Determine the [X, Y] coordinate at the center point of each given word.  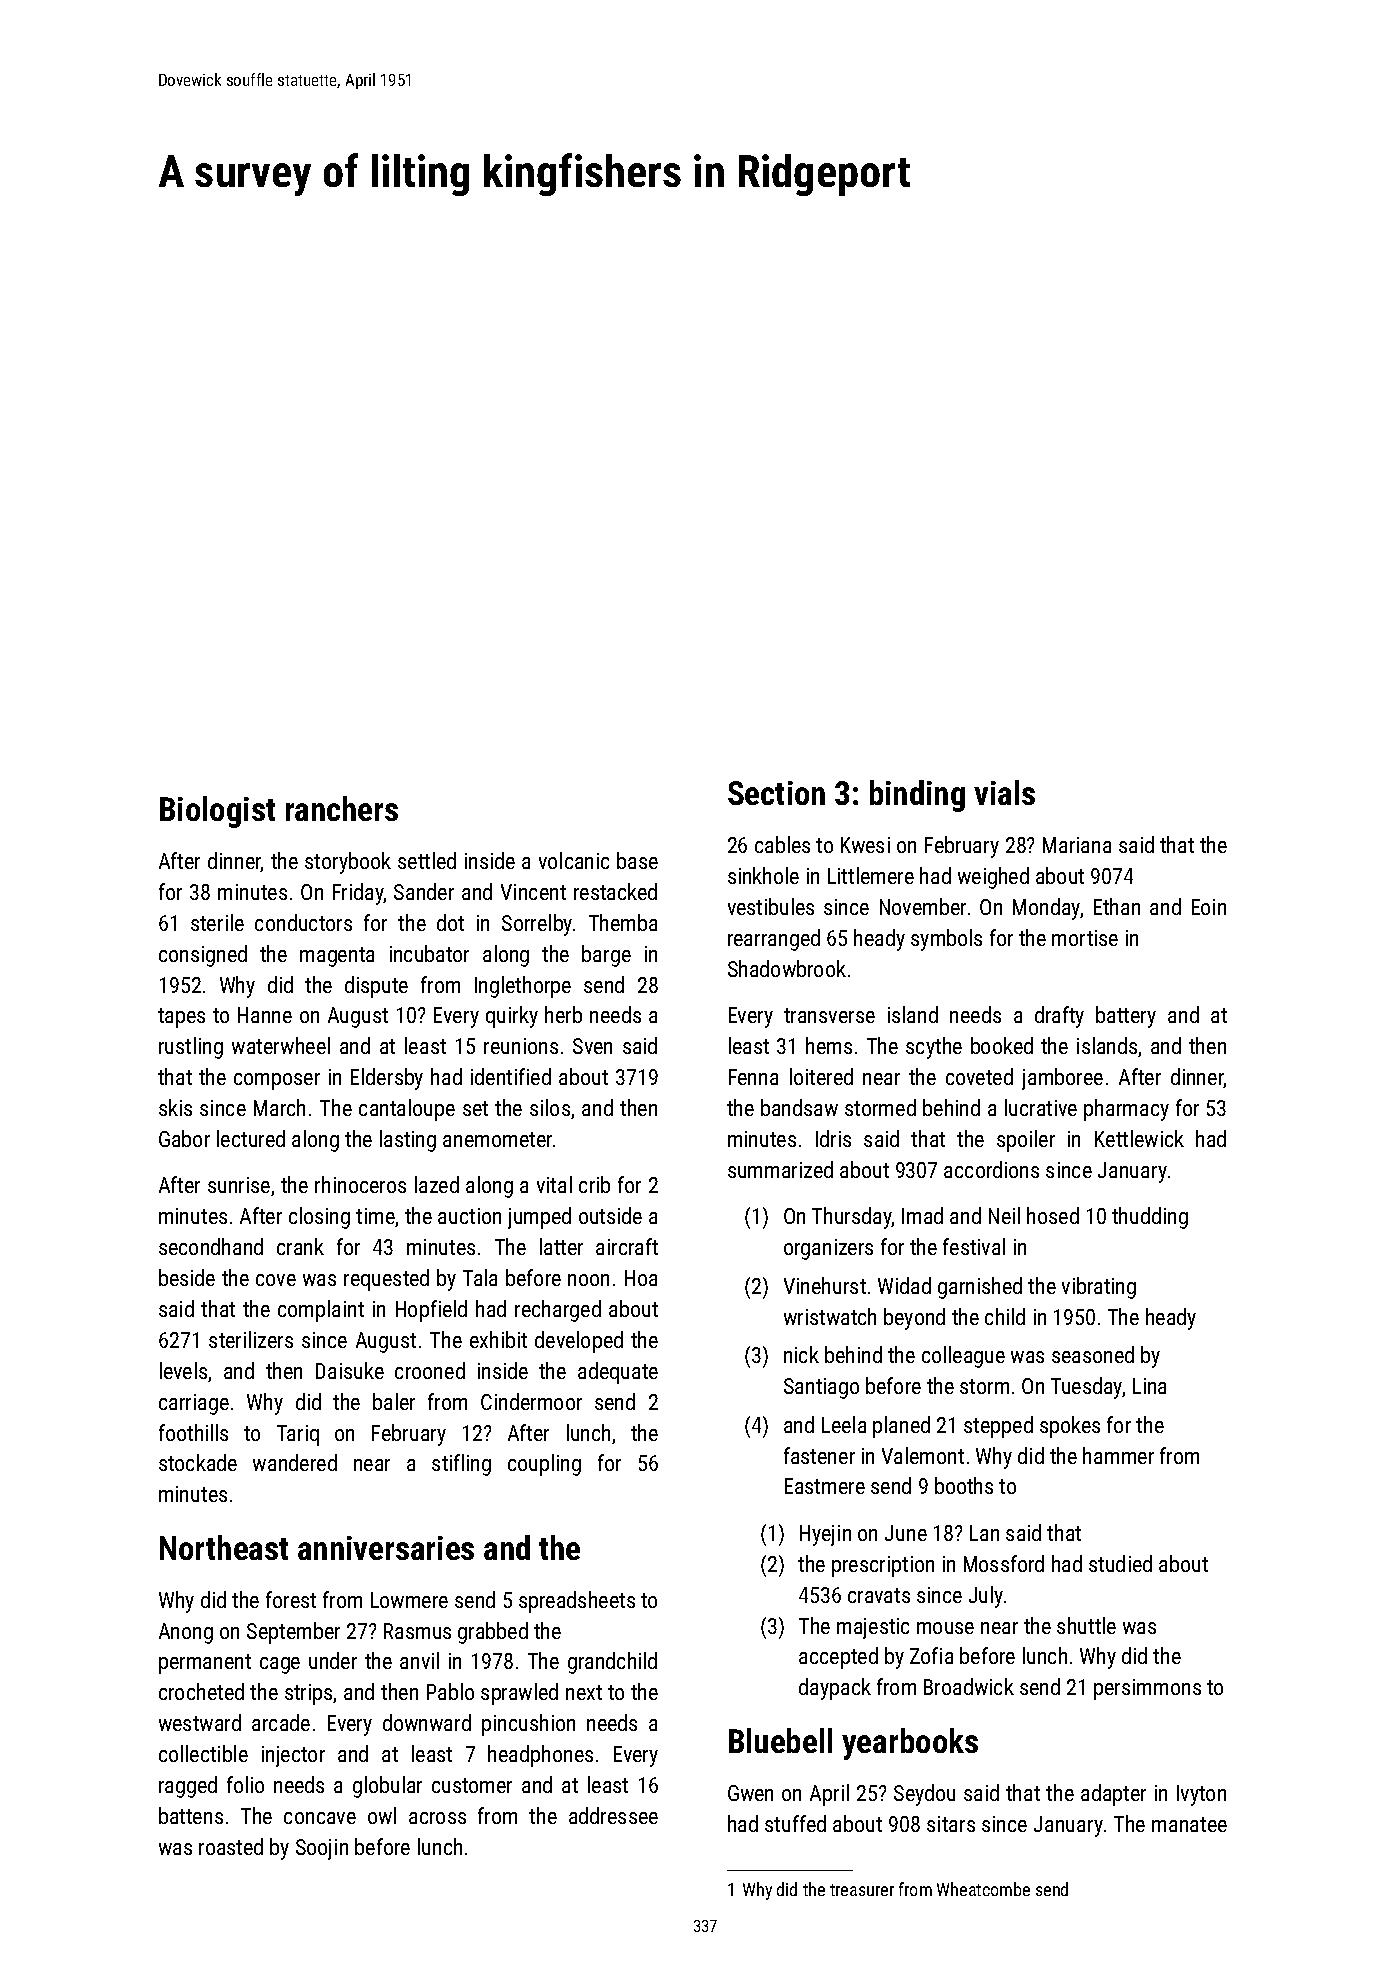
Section [776, 793]
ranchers [342, 808]
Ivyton [1201, 1795]
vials [1004, 792]
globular [387, 1787]
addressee [613, 1815]
